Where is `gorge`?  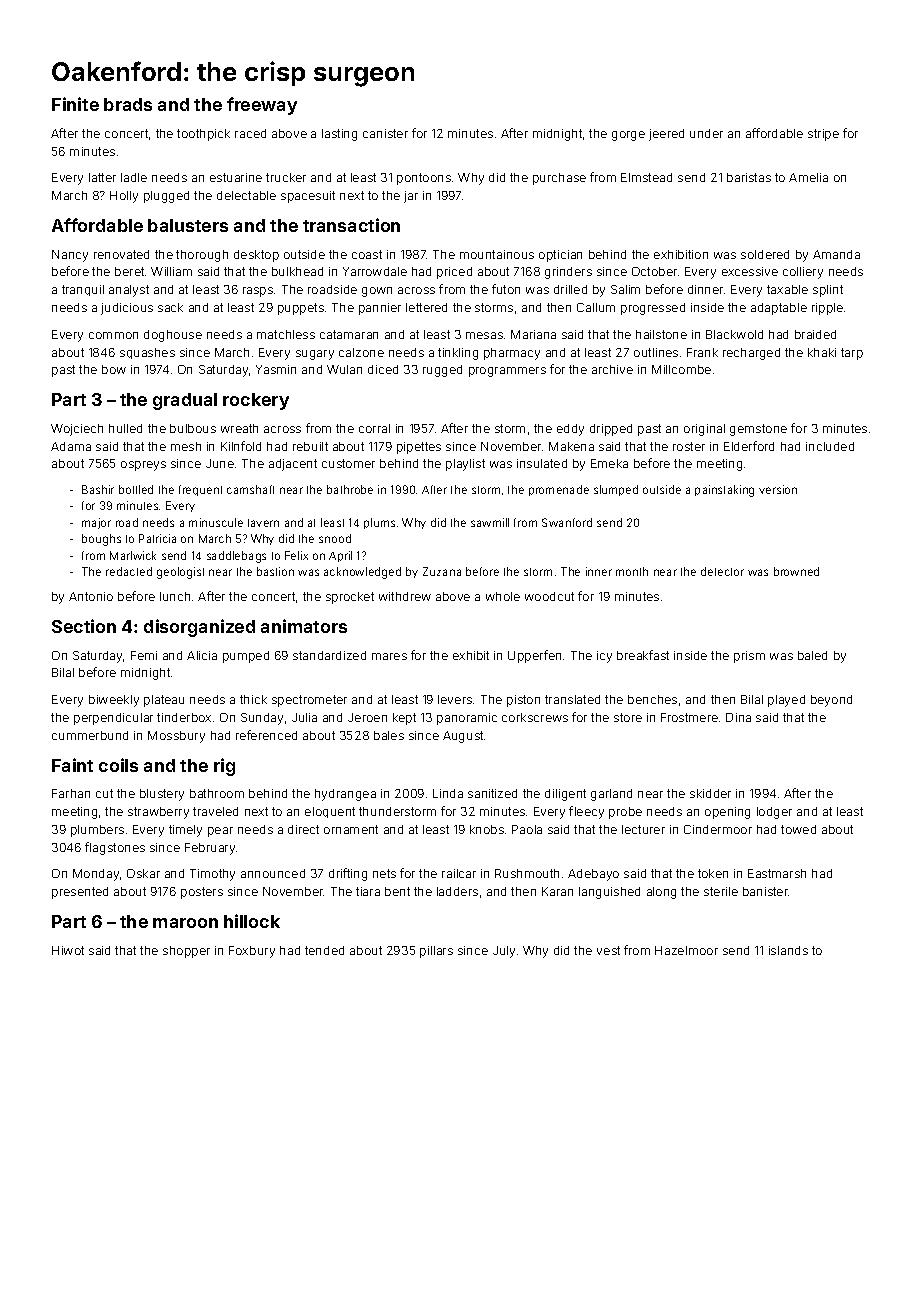
gorge is located at coordinates (628, 136).
